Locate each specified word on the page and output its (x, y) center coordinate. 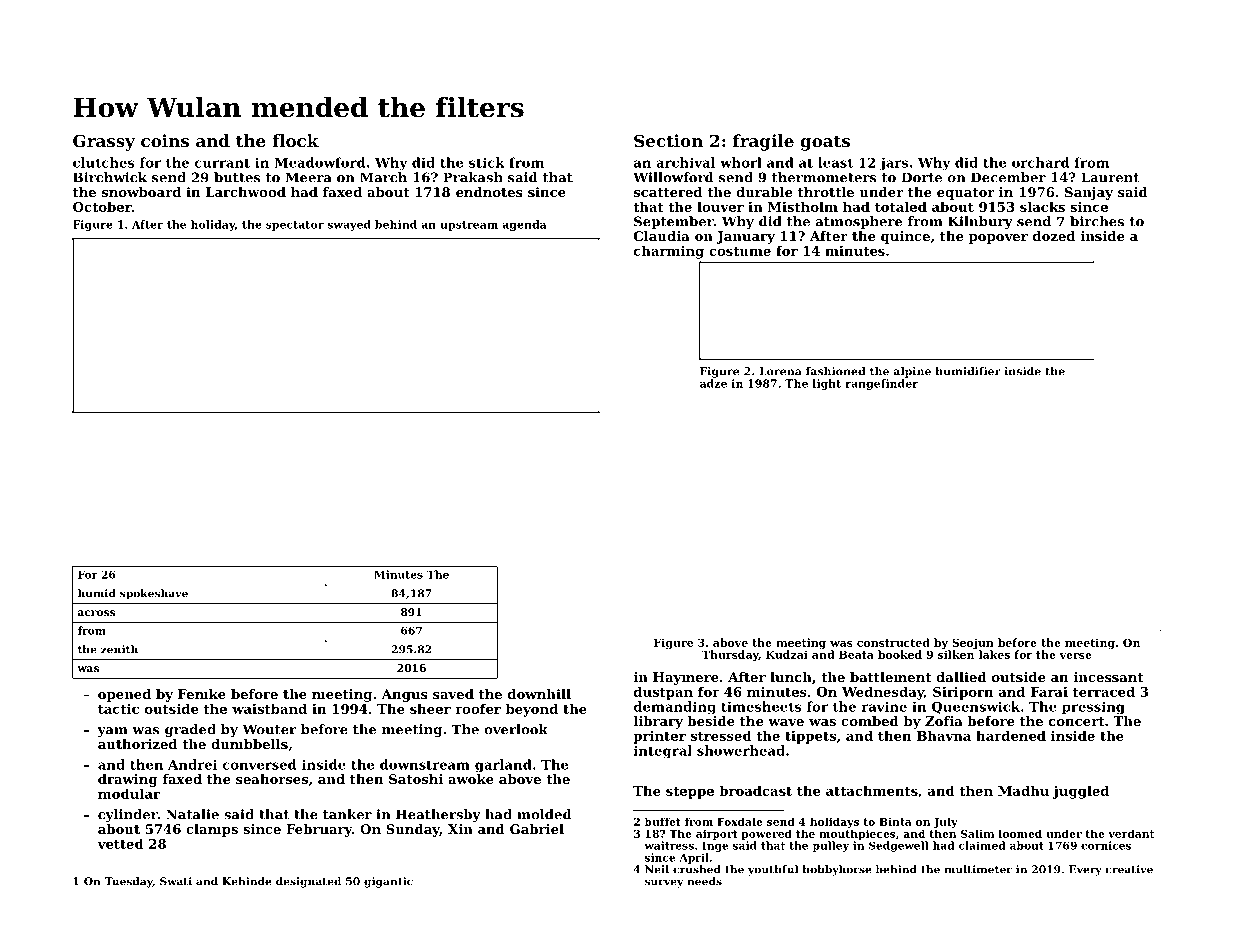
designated (308, 882)
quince (905, 237)
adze (713, 383)
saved (453, 694)
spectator (295, 226)
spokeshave (154, 594)
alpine (912, 372)
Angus (404, 695)
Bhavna (944, 735)
